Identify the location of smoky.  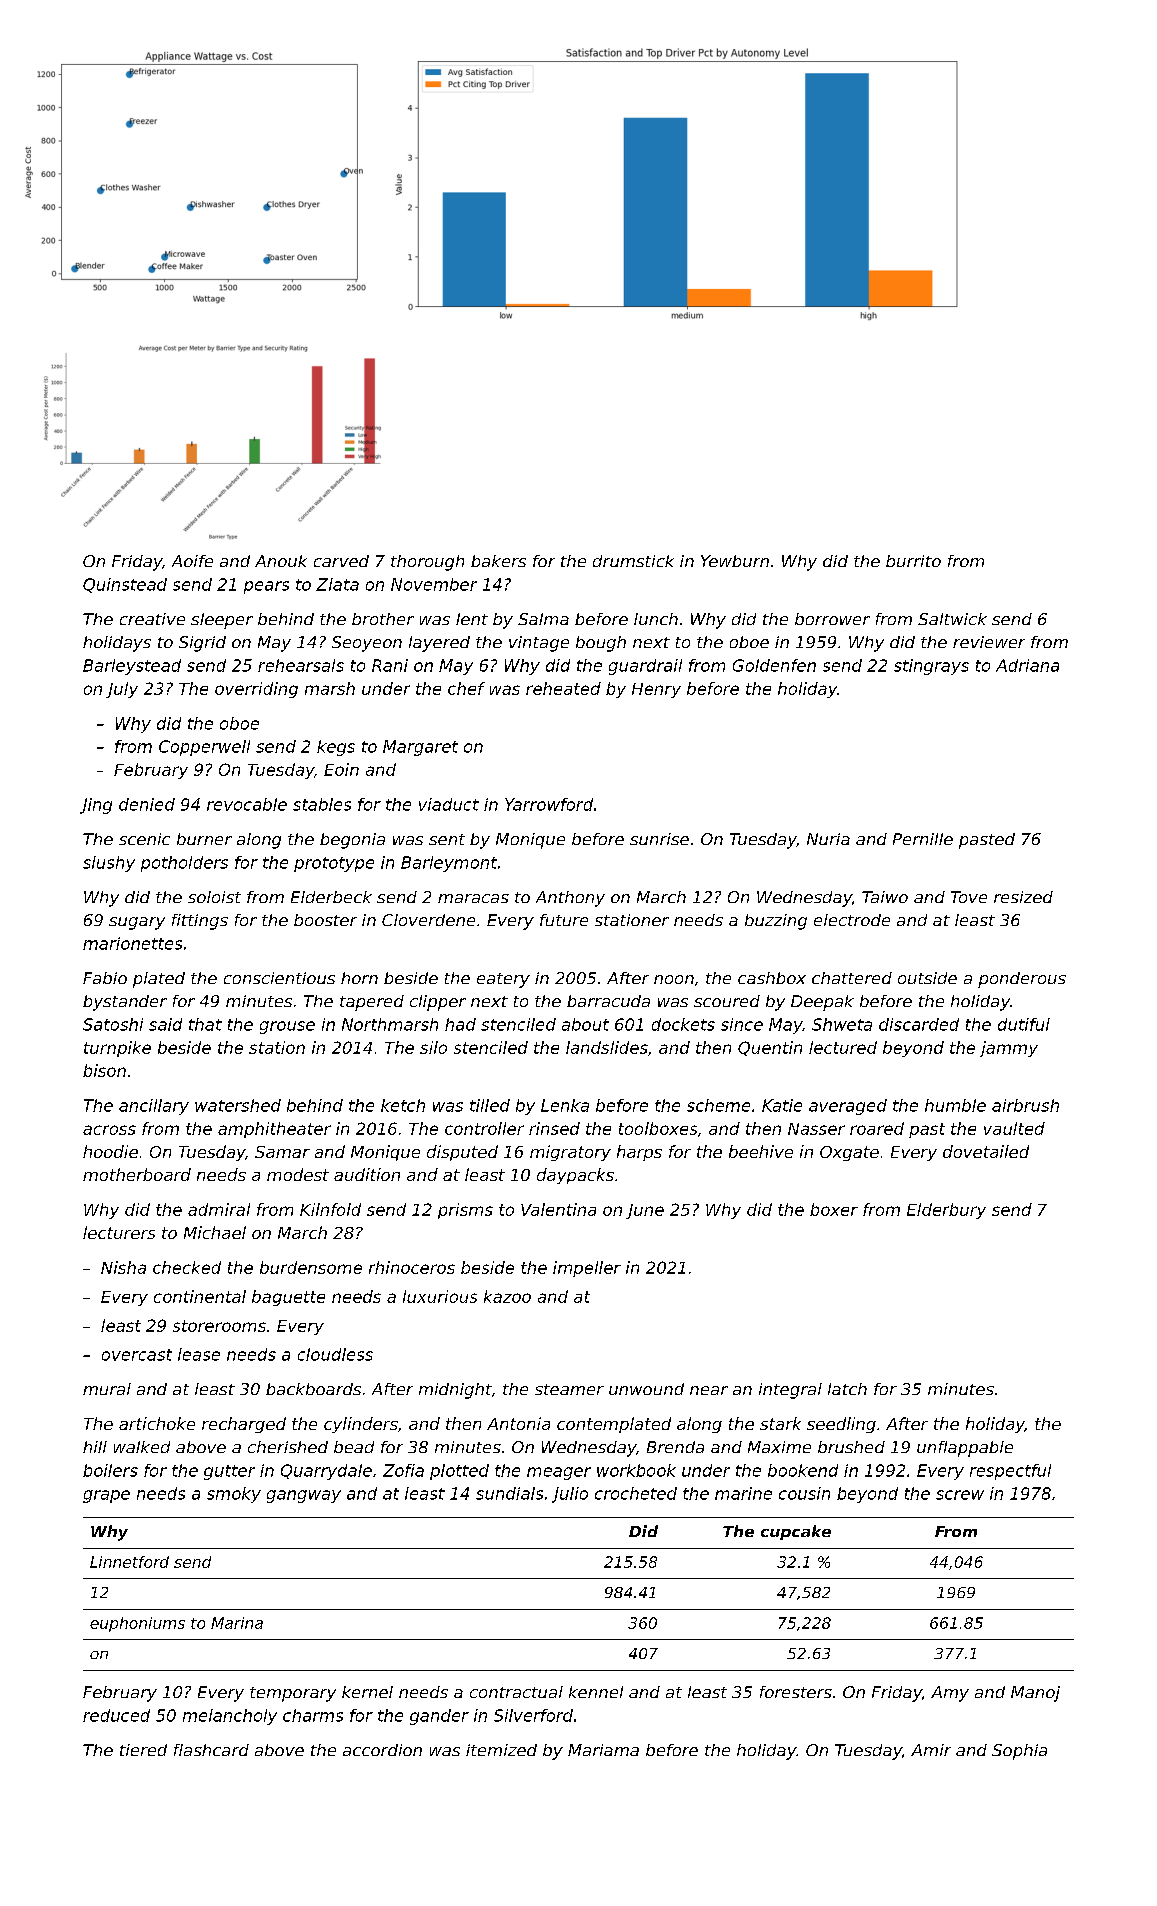
(234, 1495).
